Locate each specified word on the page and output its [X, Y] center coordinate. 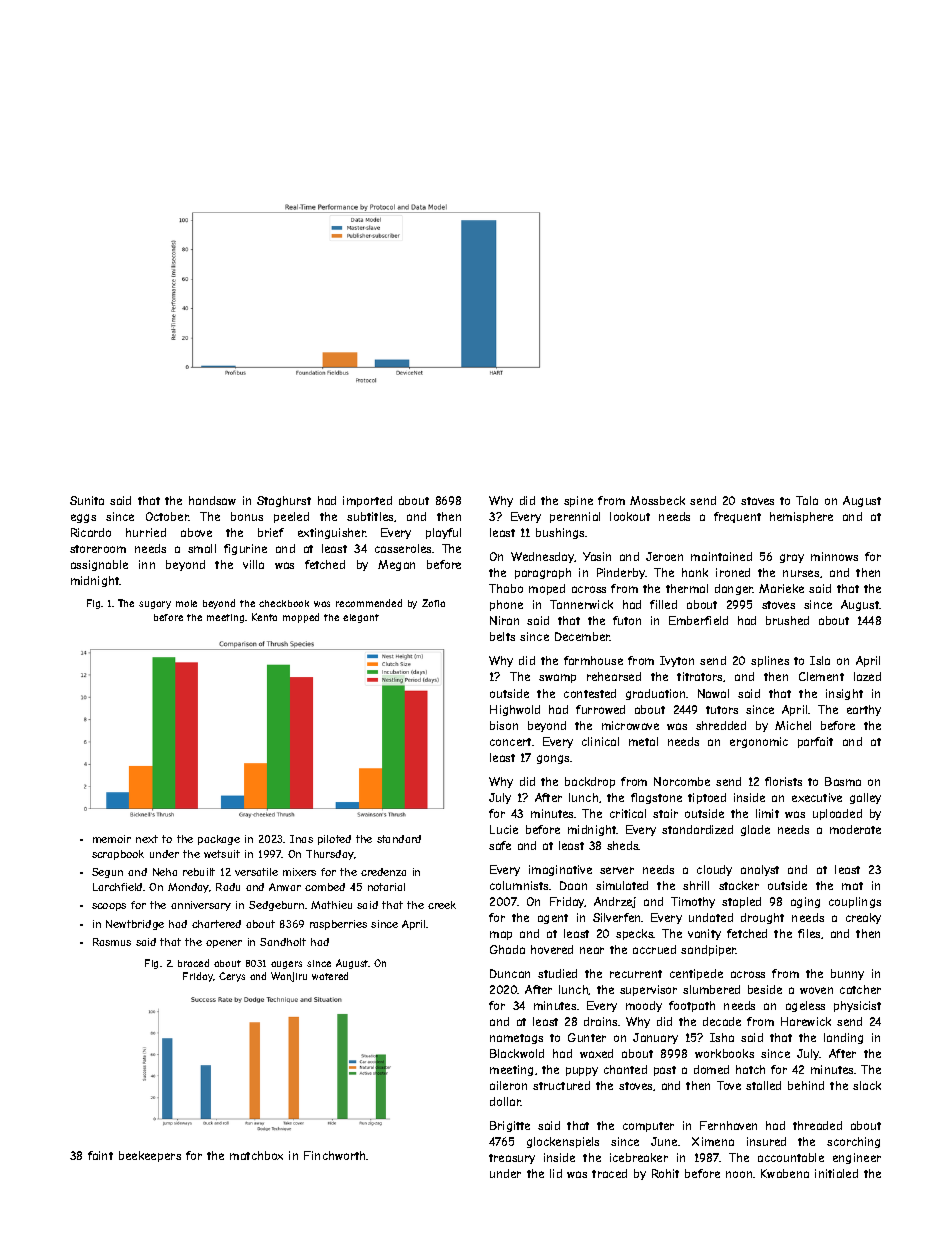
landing [843, 1038]
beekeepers [150, 1156]
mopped [301, 618]
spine [578, 501]
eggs [83, 518]
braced [193, 963]
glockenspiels [563, 1142]
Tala [807, 500]
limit [767, 813]
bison [504, 725]
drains [600, 1021]
